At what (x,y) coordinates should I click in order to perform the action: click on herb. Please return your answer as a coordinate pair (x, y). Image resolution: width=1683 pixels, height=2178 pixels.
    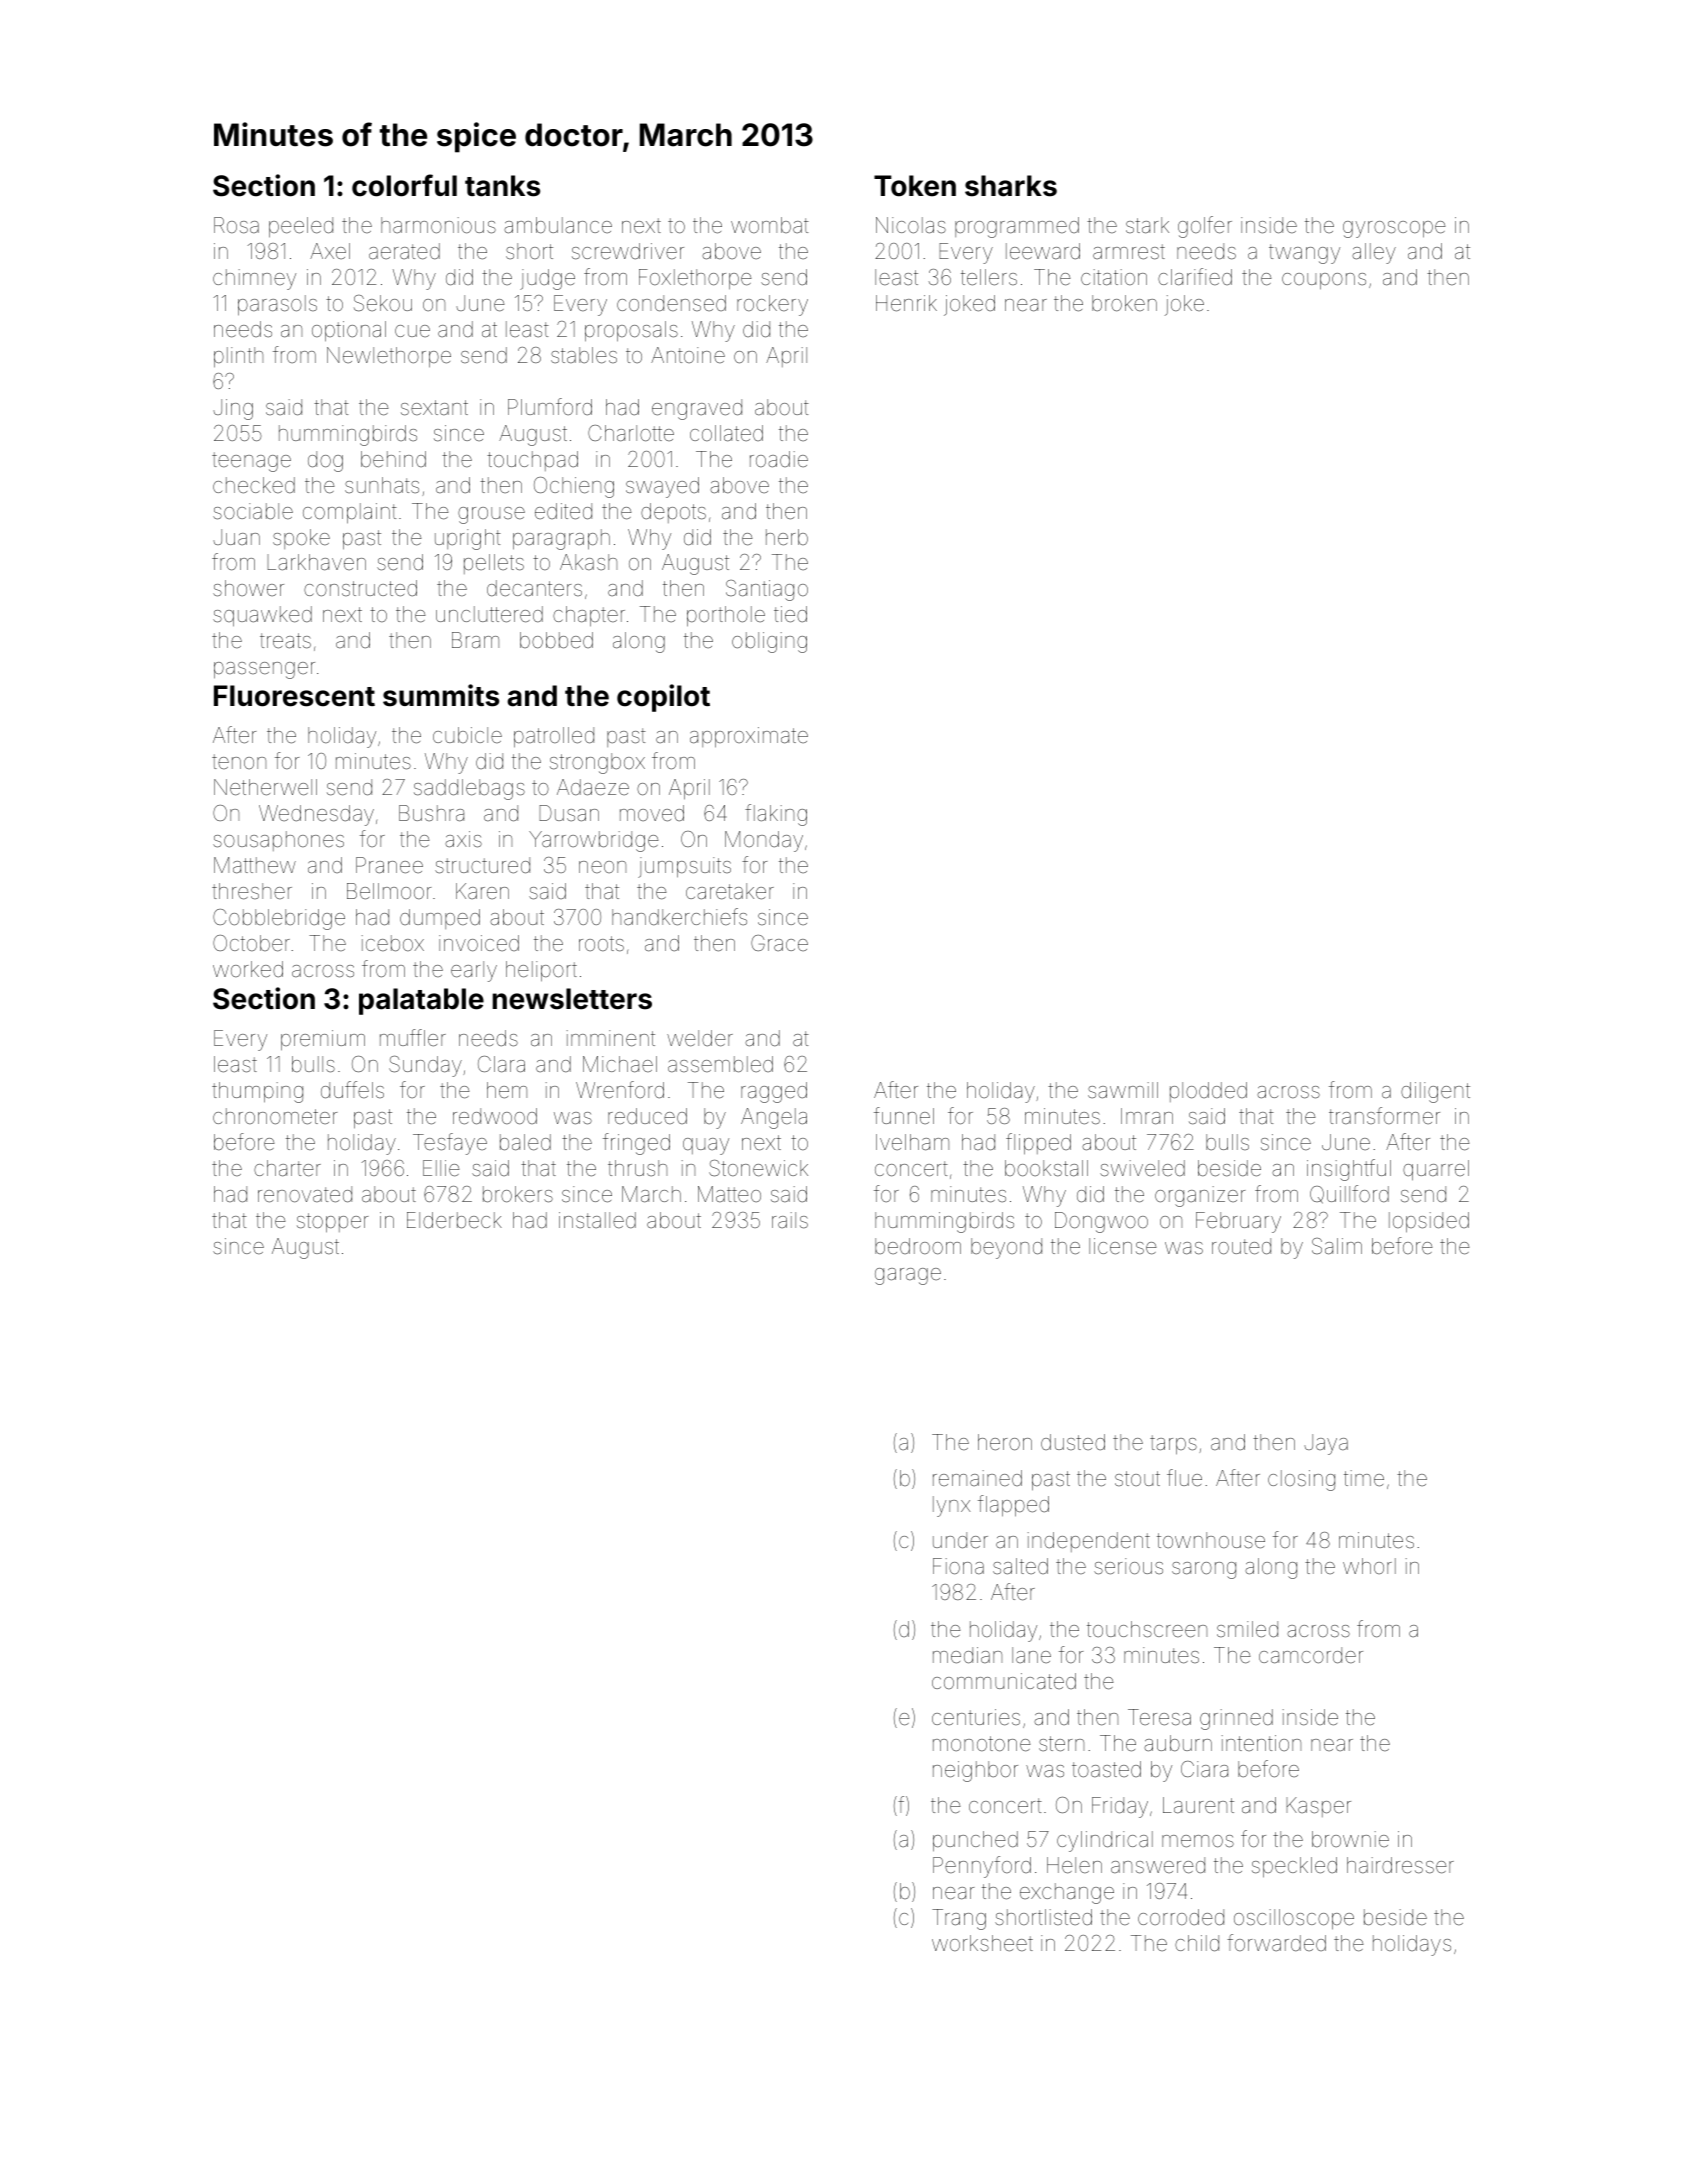
    Looking at the image, I should click on (787, 537).
